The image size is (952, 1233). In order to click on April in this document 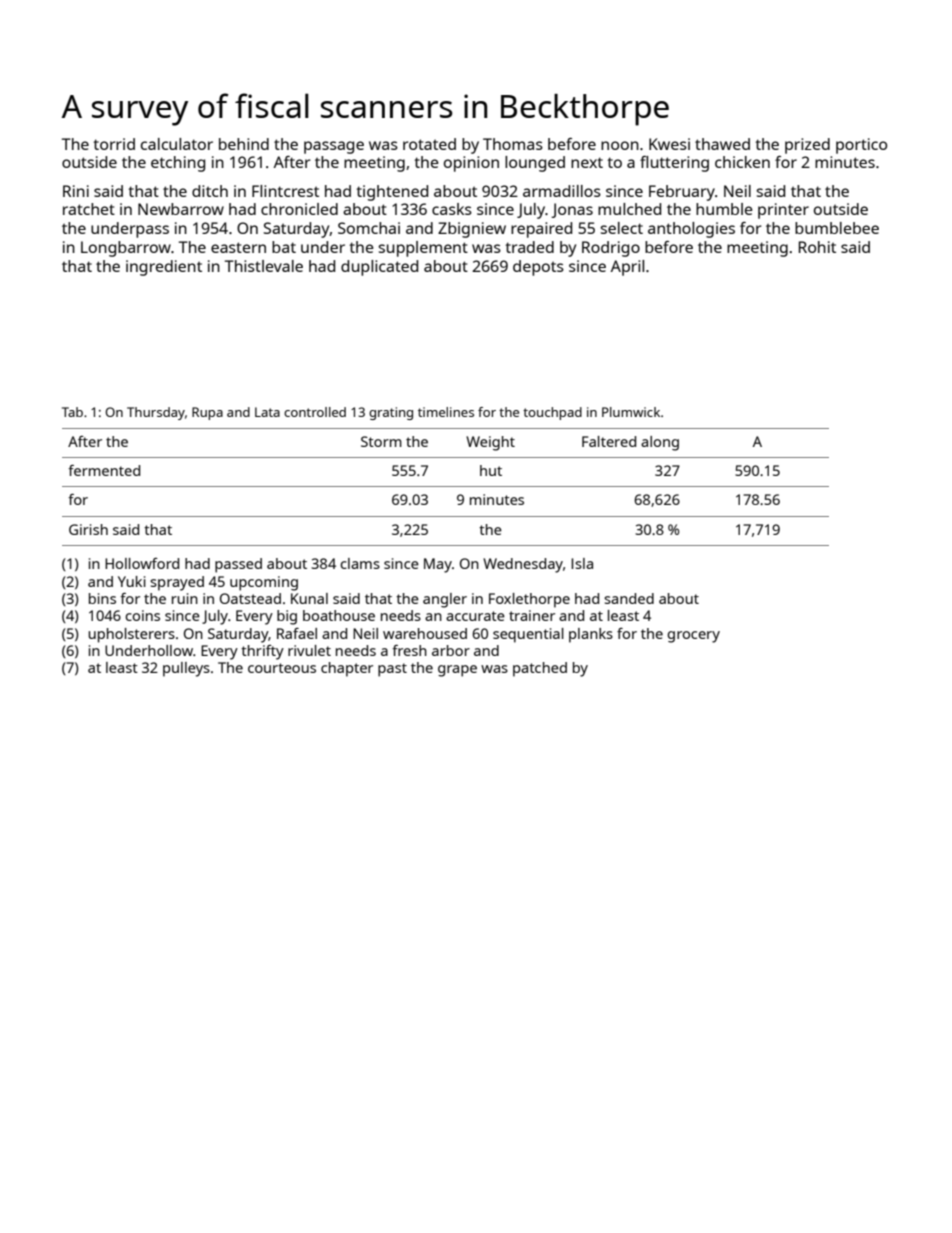, I will do `click(627, 268)`.
